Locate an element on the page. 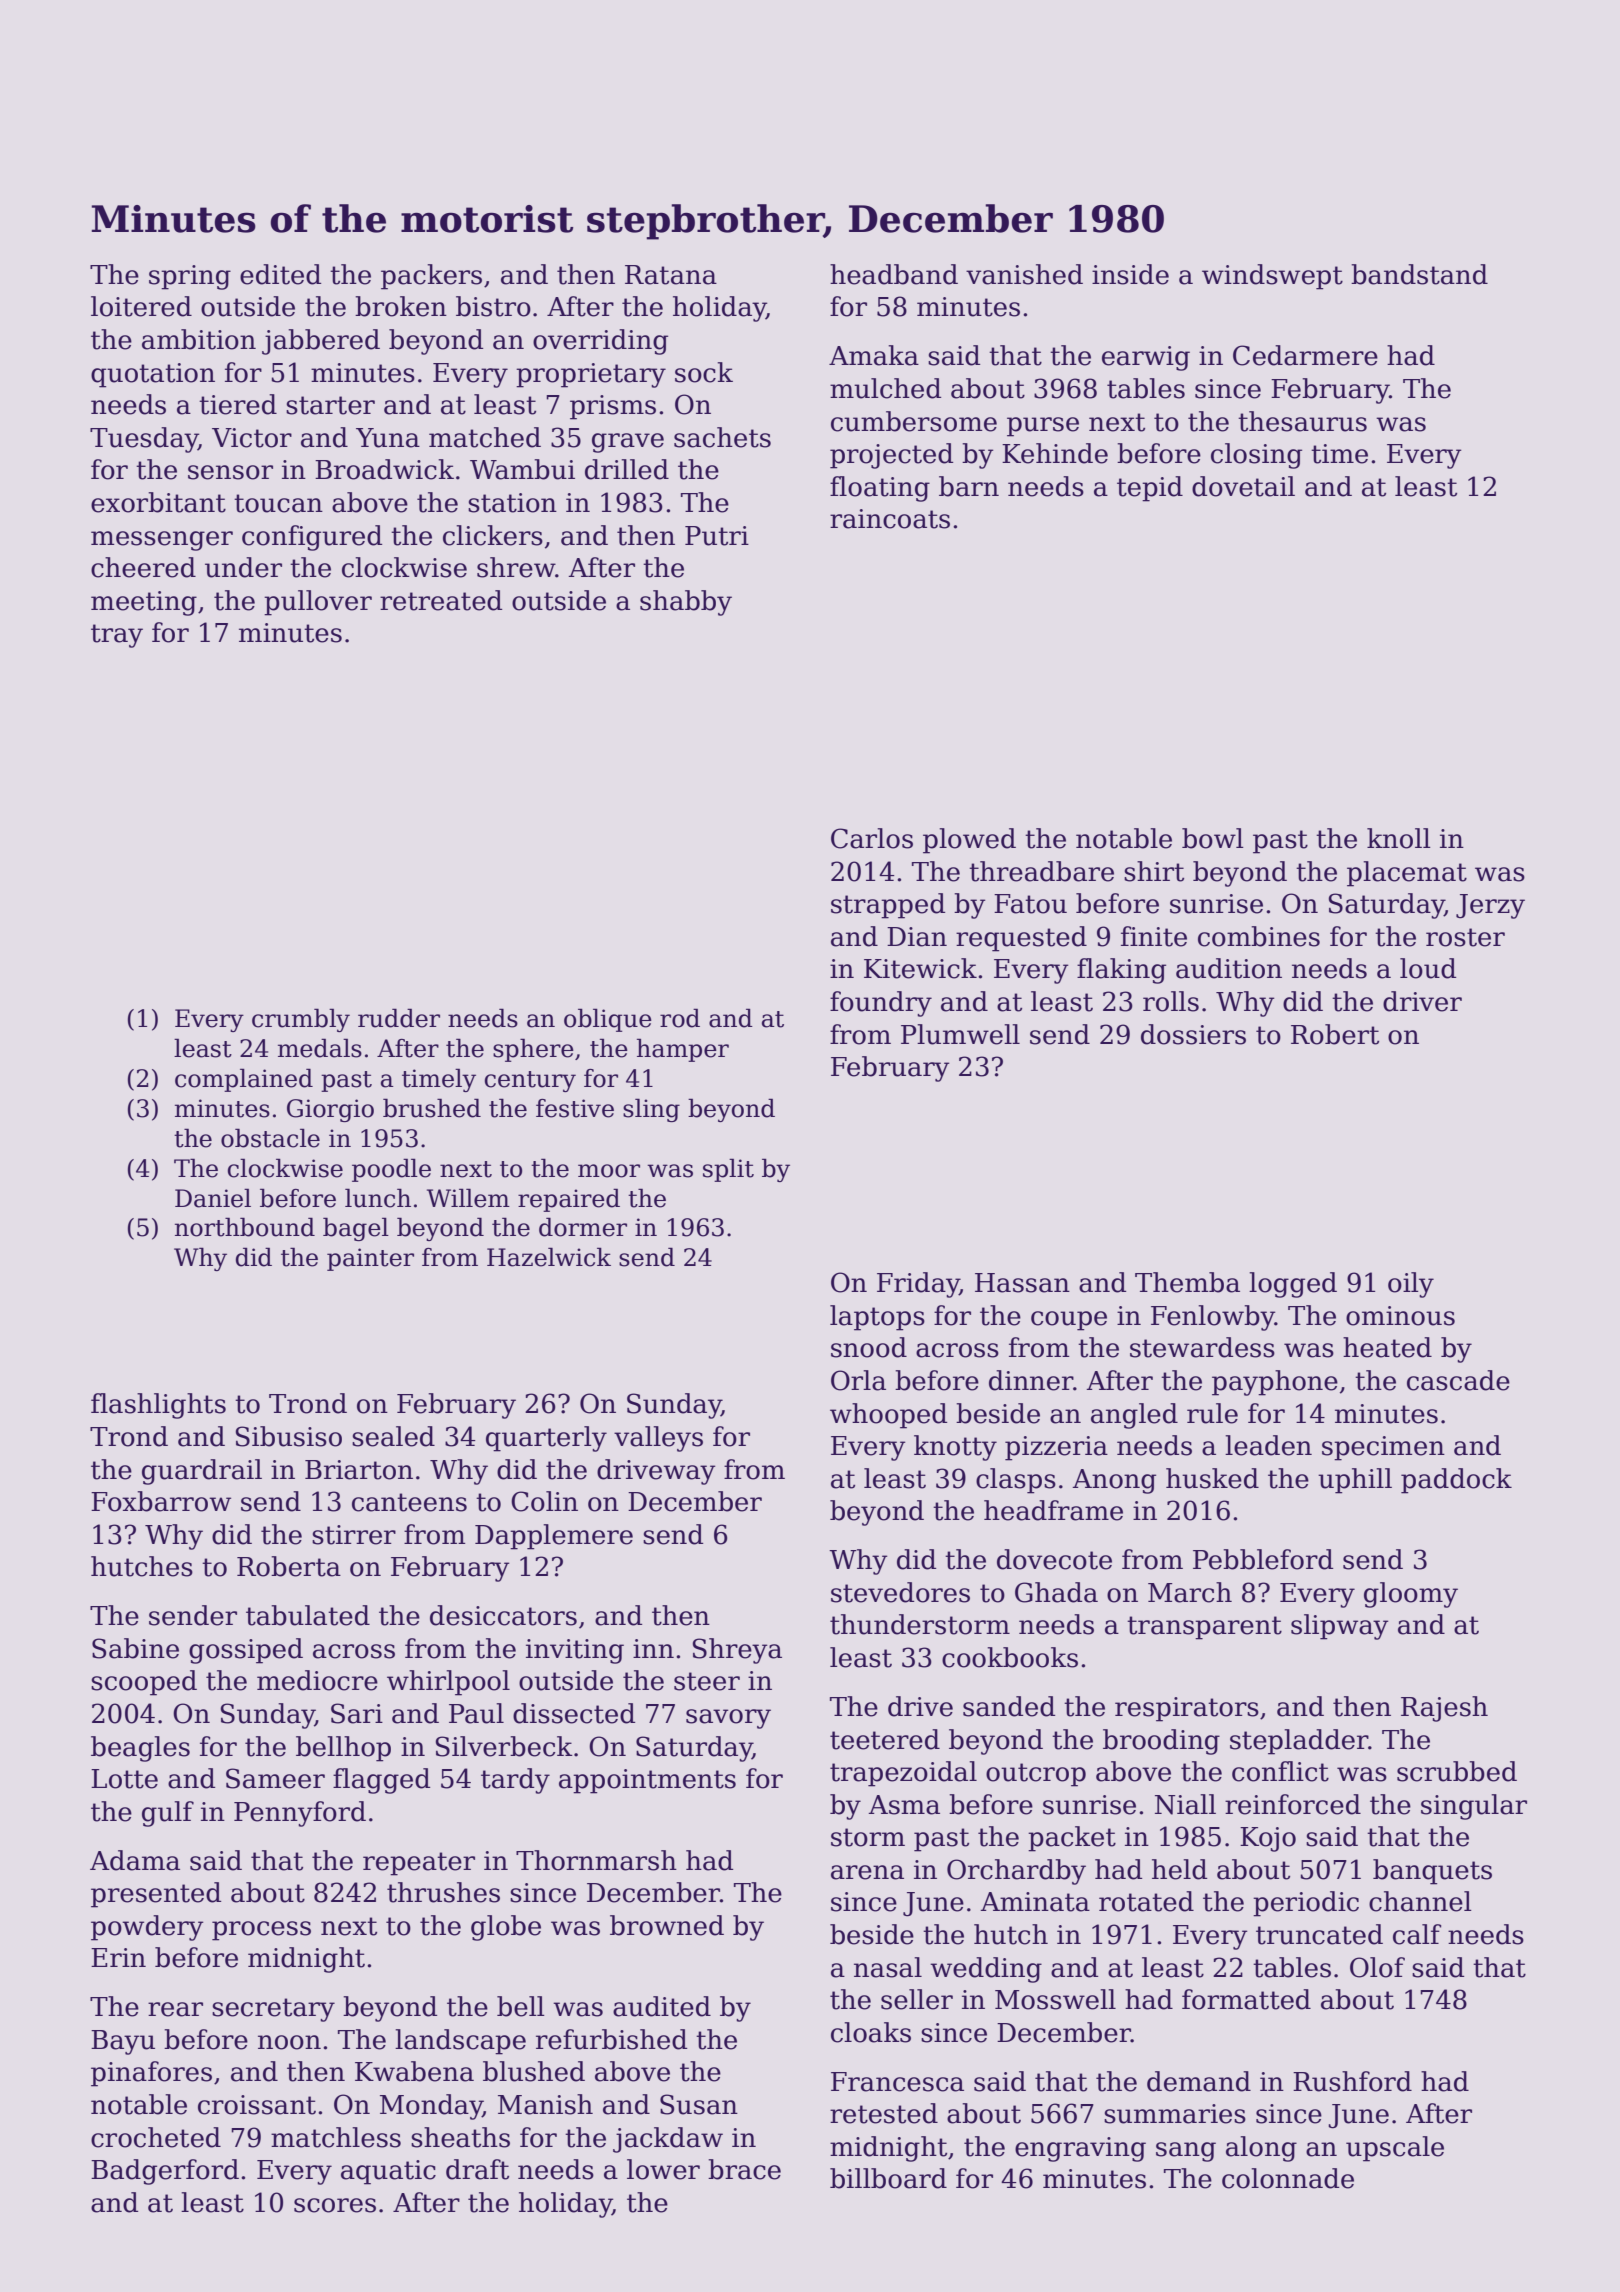 The width and height of the document is (1620, 2292). powdery is located at coordinates (147, 1928).
